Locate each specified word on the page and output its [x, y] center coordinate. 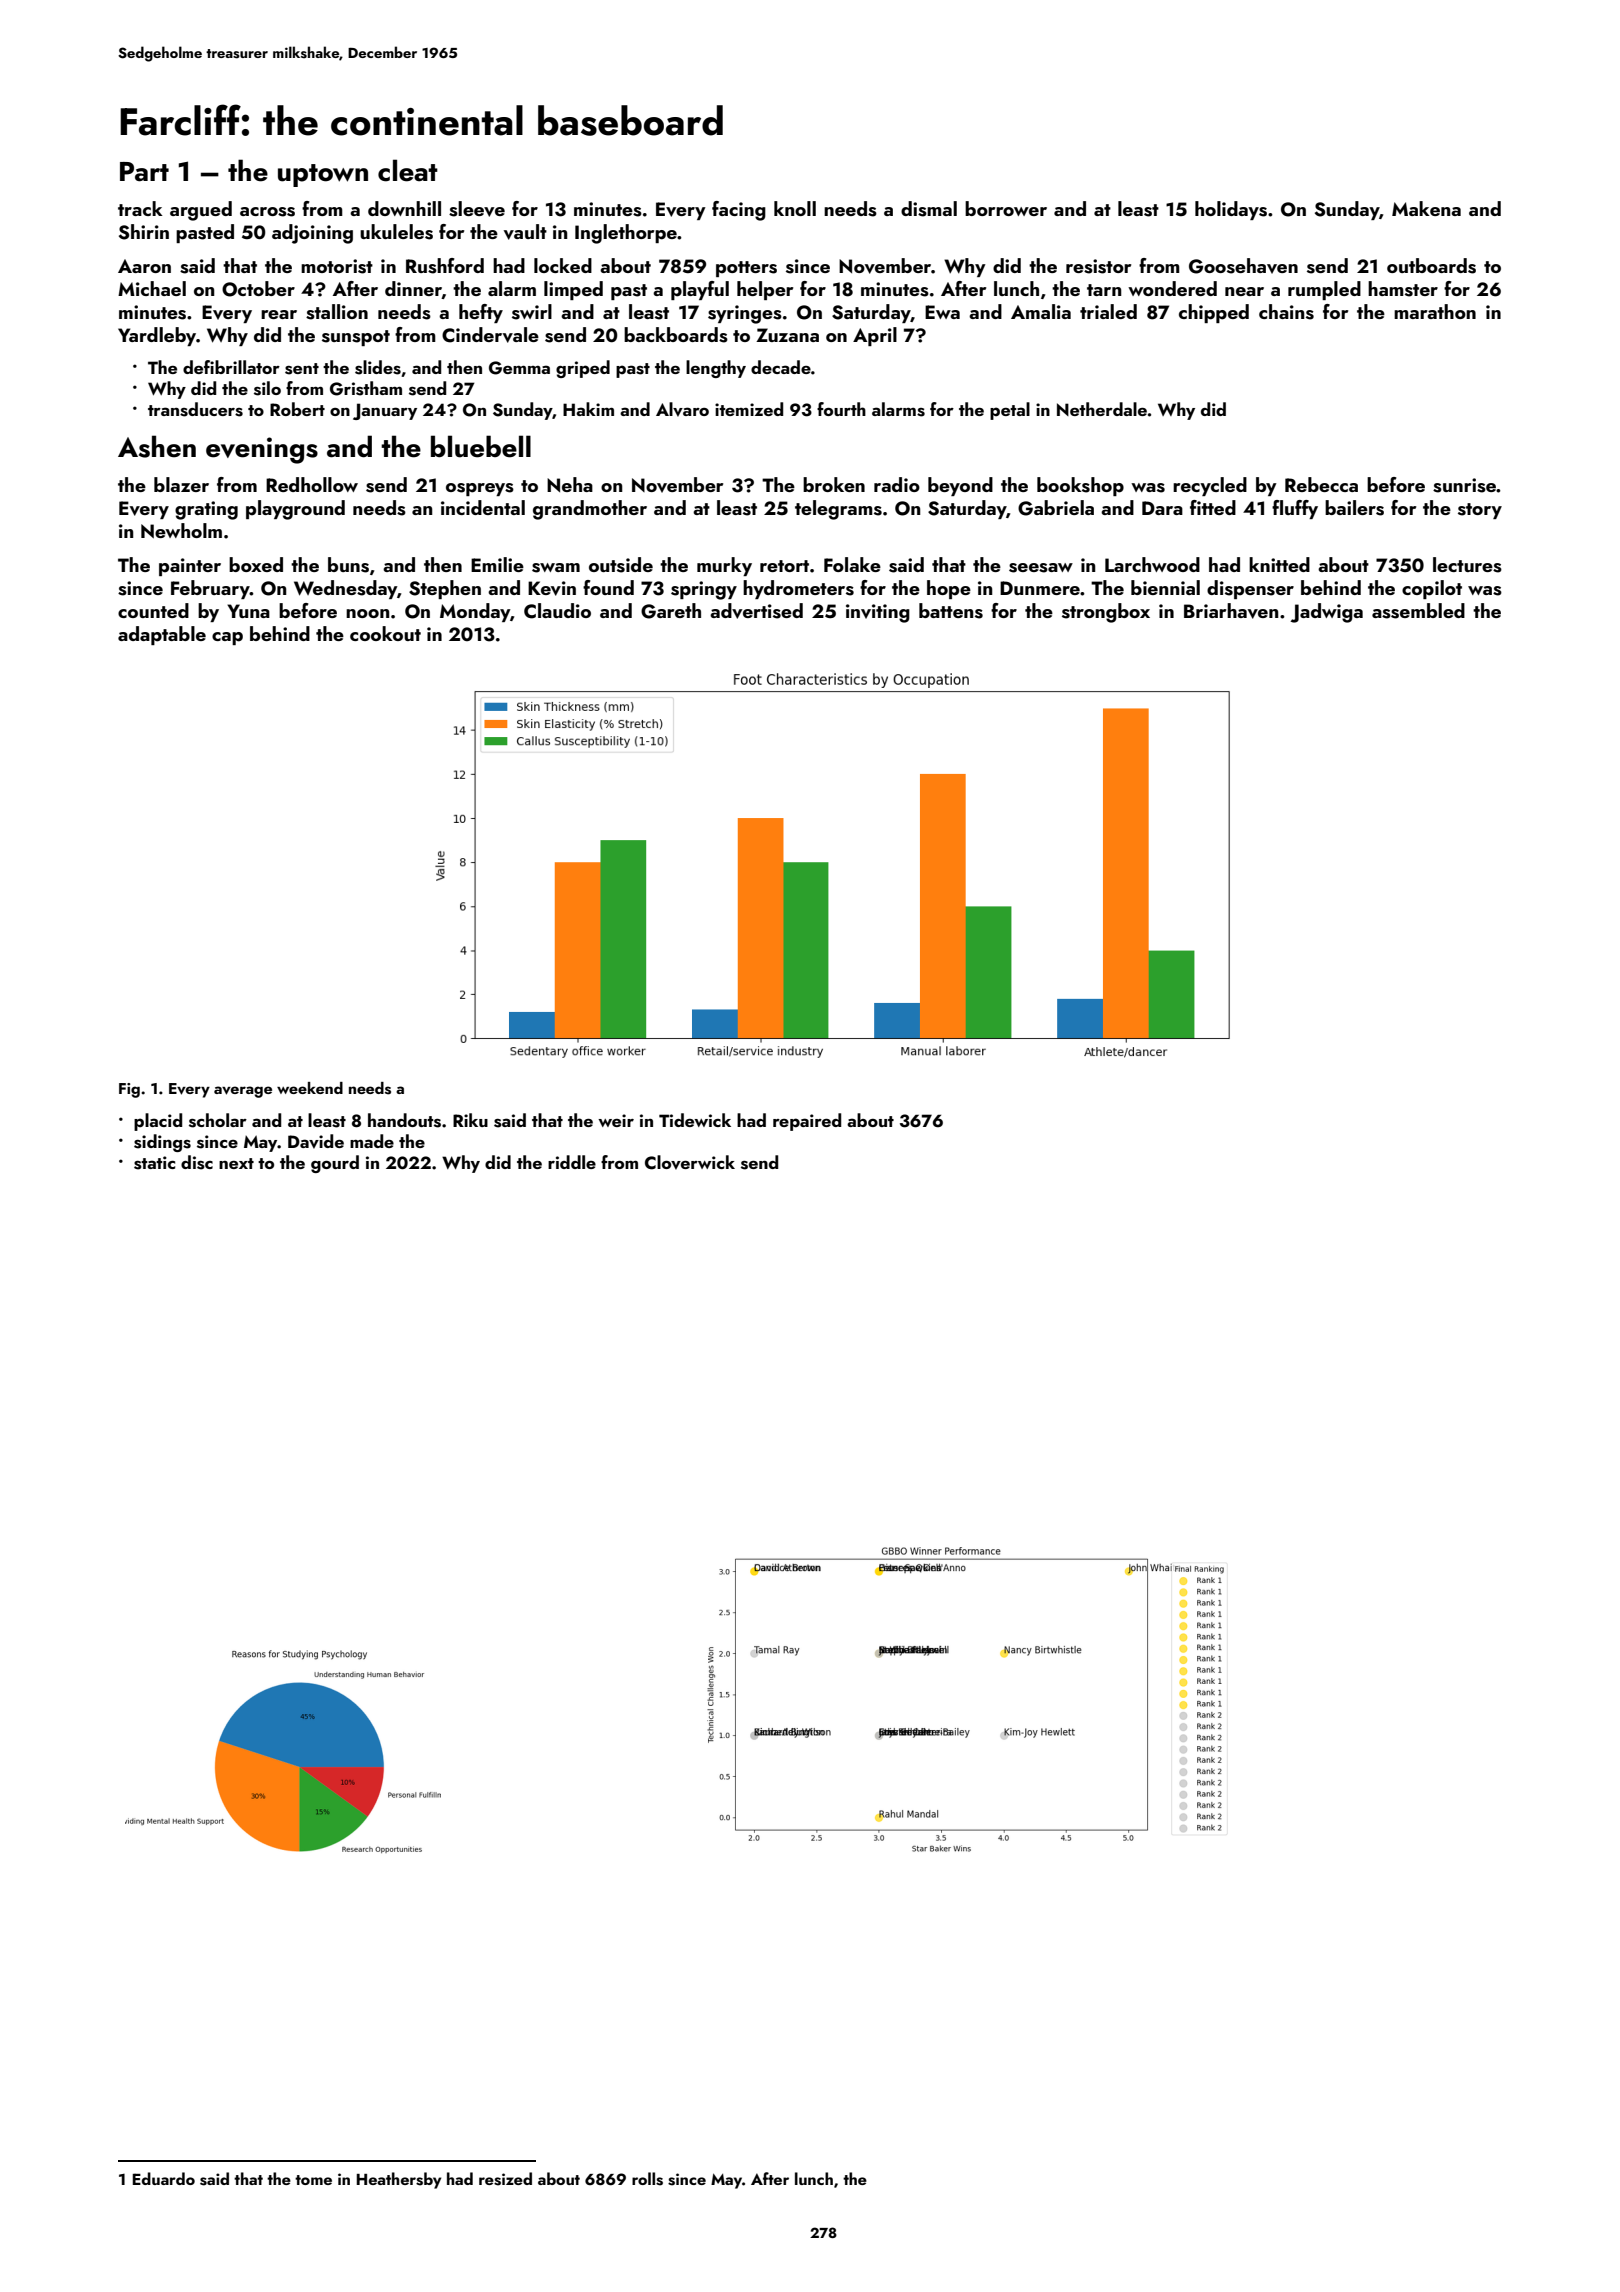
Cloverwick [690, 1162]
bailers [1354, 508]
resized [505, 2179]
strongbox [1106, 613]
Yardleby [157, 336]
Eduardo [164, 2178]
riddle [572, 1162]
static [154, 1163]
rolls [647, 2179]
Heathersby [399, 2180]
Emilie [497, 564]
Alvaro [682, 409]
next [236, 1163]
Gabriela [1056, 508]
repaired [807, 1122]
